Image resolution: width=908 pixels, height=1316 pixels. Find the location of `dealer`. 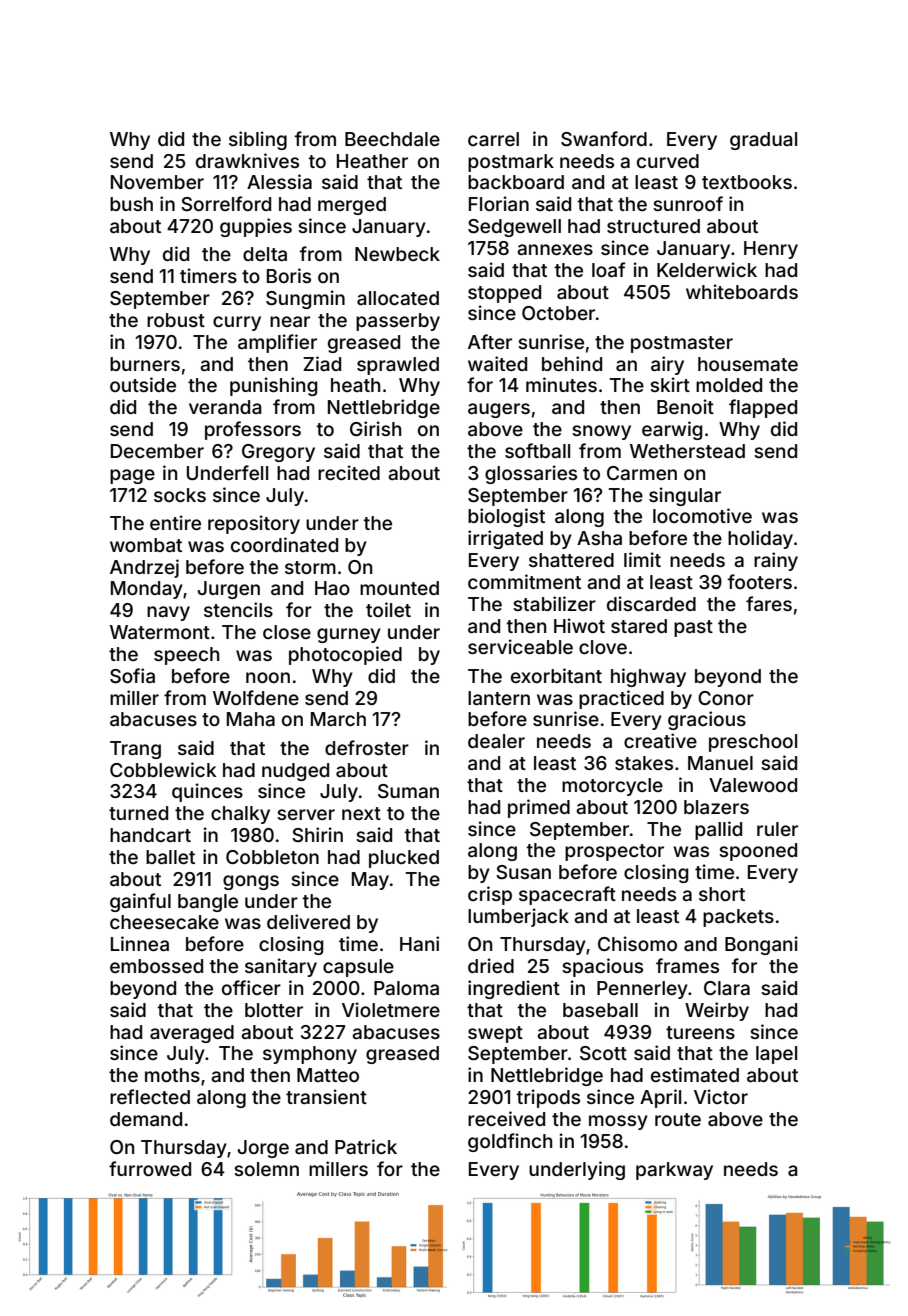

dealer is located at coordinates (496, 741).
